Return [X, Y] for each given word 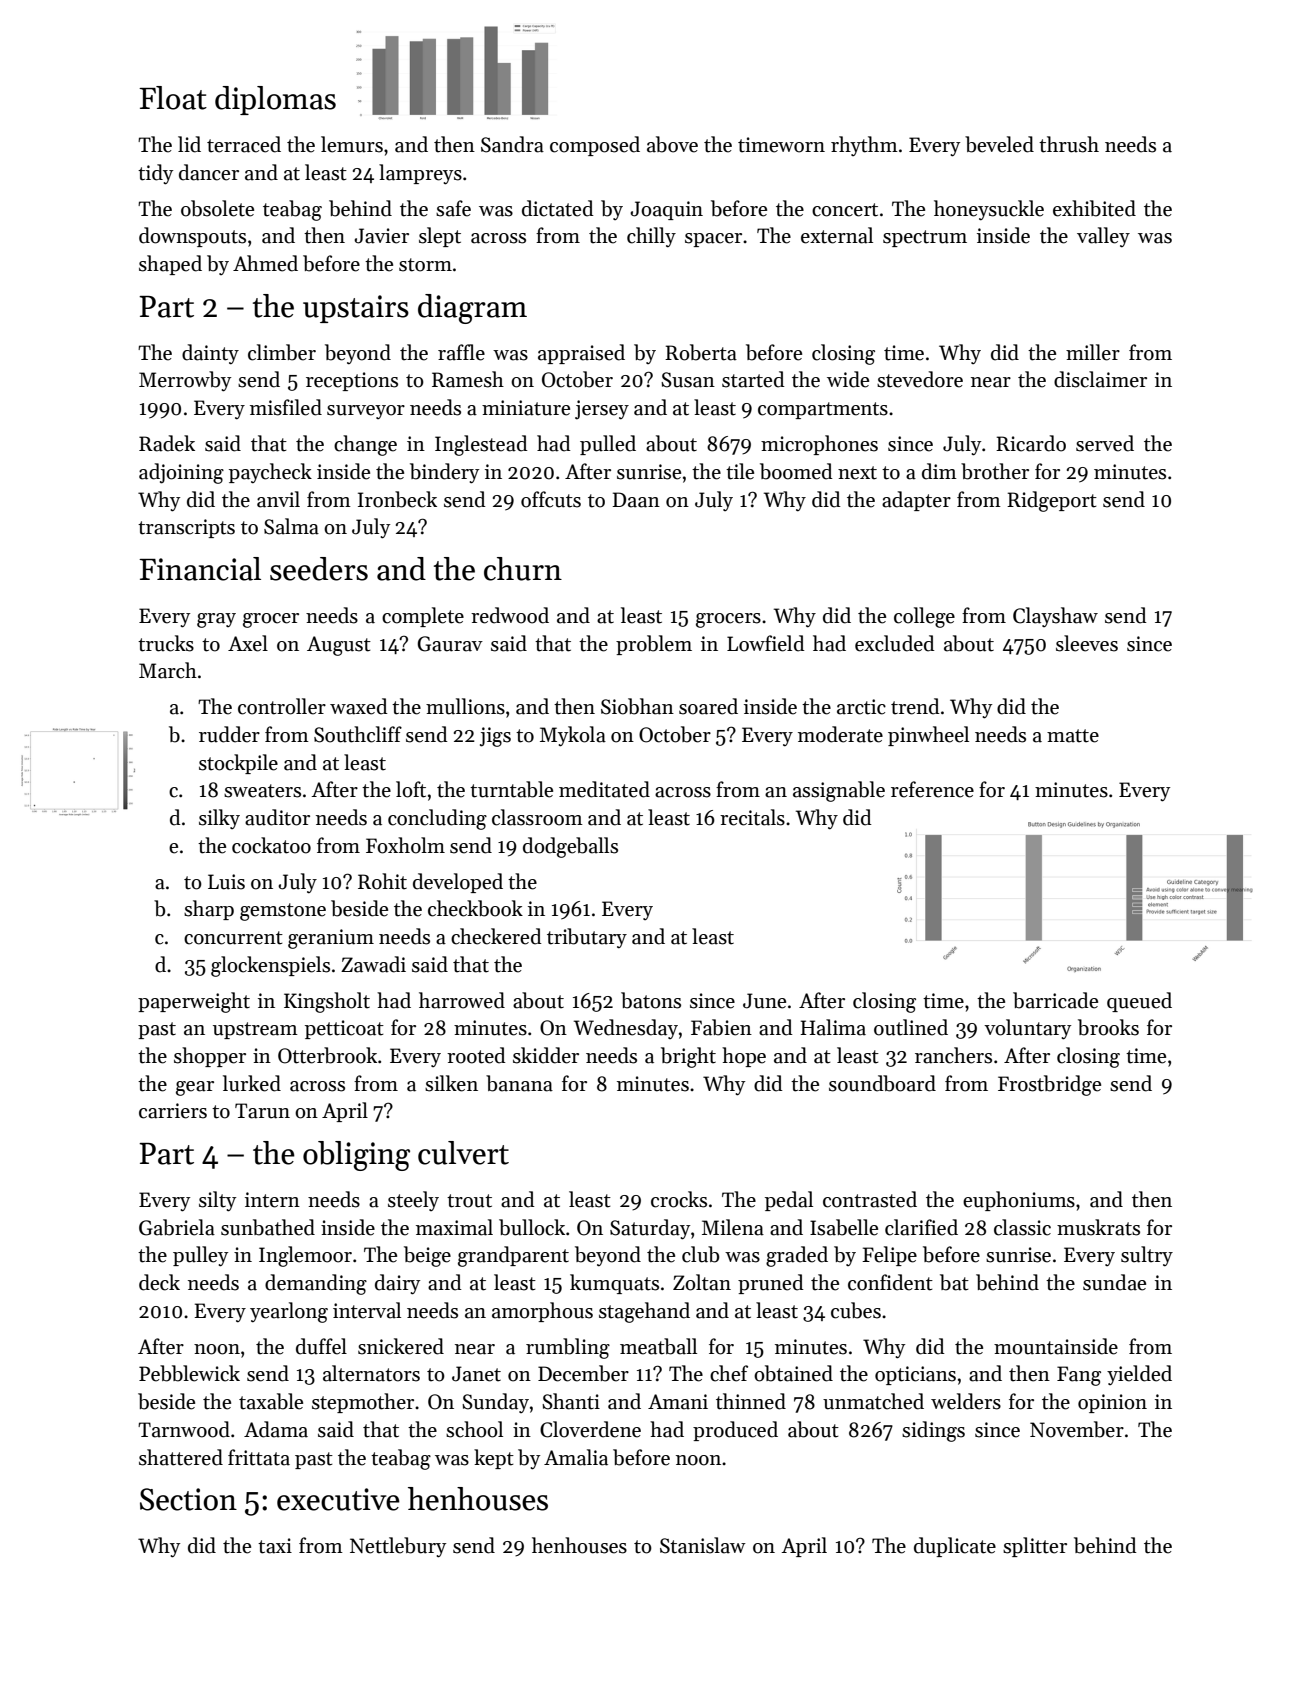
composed [595, 146]
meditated [604, 789]
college [924, 617]
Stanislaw [703, 1545]
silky [219, 819]
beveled [999, 144]
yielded [1139, 1375]
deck [159, 1282]
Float [173, 98]
